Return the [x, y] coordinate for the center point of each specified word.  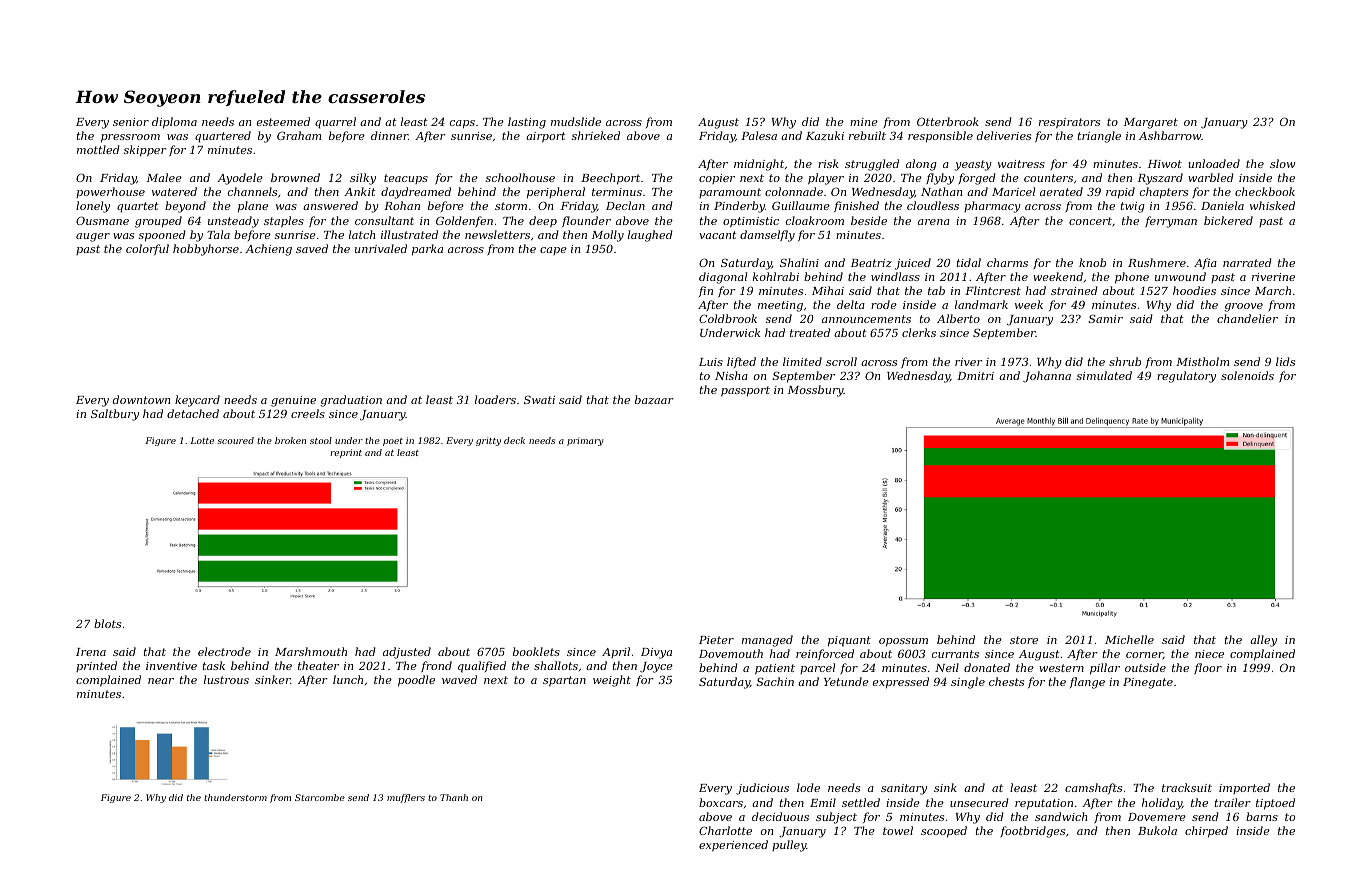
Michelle [1129, 639]
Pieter [716, 640]
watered [174, 191]
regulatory [1186, 377]
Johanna [1047, 377]
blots [107, 623]
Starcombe [320, 797]
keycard [197, 401]
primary [585, 441]
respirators [1069, 123]
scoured [235, 440]
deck [514, 440]
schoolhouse [520, 177]
